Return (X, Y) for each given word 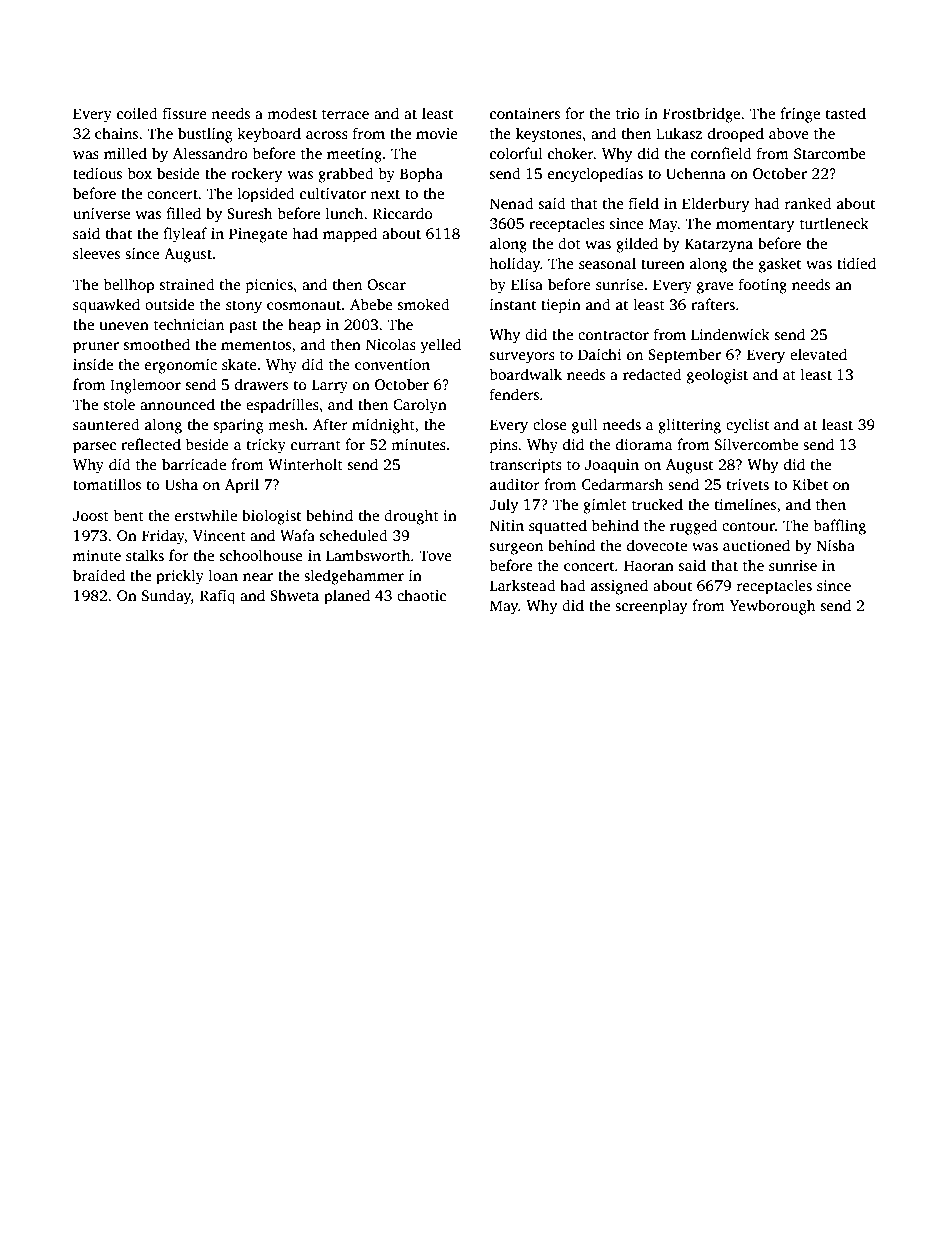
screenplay (651, 607)
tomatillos (107, 484)
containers (525, 113)
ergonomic (181, 366)
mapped (350, 235)
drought (411, 517)
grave (715, 288)
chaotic (421, 595)
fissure (185, 113)
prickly (180, 577)
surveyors (522, 358)
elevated (818, 354)
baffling (839, 527)
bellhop (128, 286)
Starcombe (830, 153)
